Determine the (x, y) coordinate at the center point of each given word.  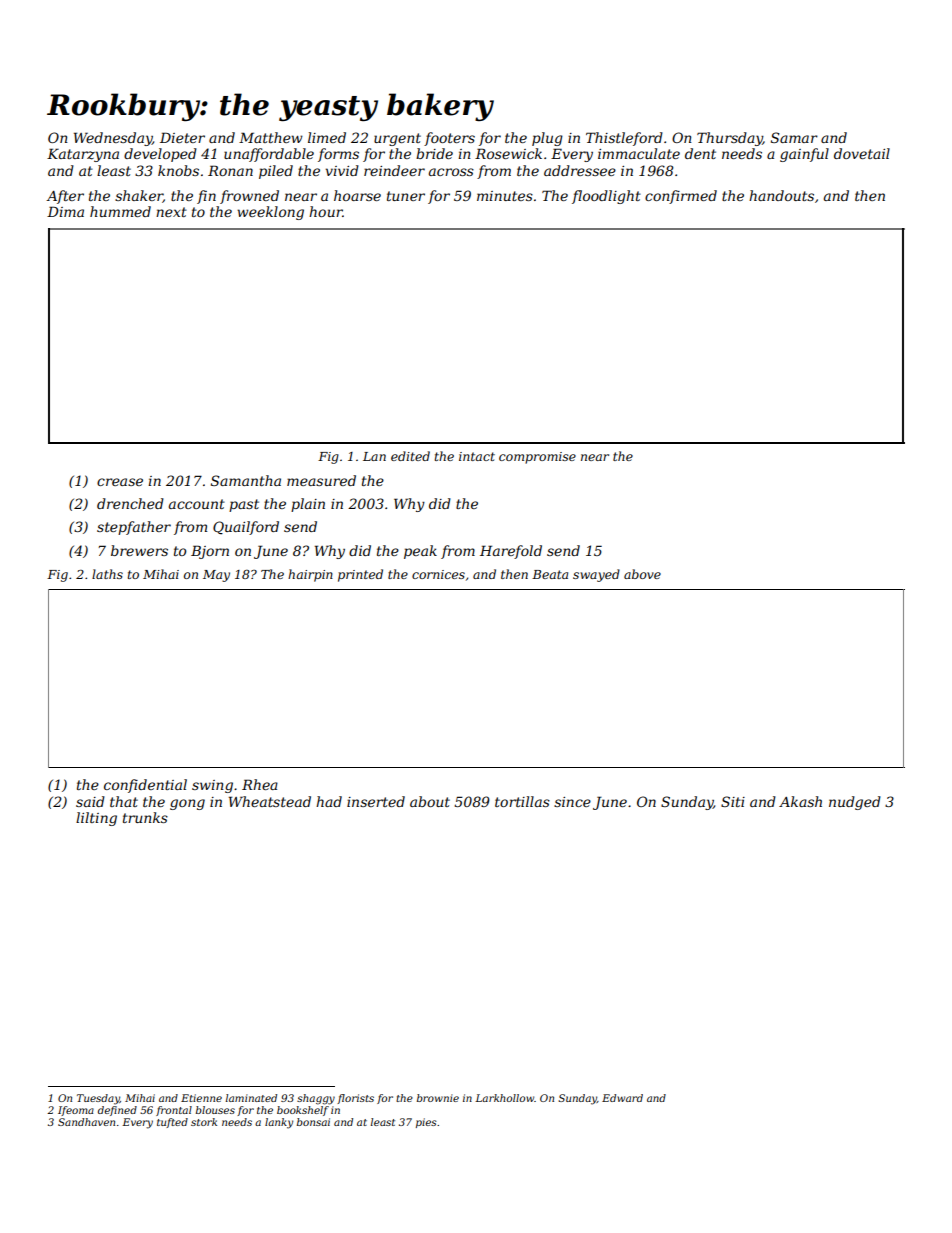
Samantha (246, 480)
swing (212, 786)
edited (410, 456)
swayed (596, 575)
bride (434, 153)
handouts (781, 195)
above (642, 574)
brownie (438, 1098)
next (171, 212)
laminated (251, 1098)
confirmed (681, 197)
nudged (855, 803)
